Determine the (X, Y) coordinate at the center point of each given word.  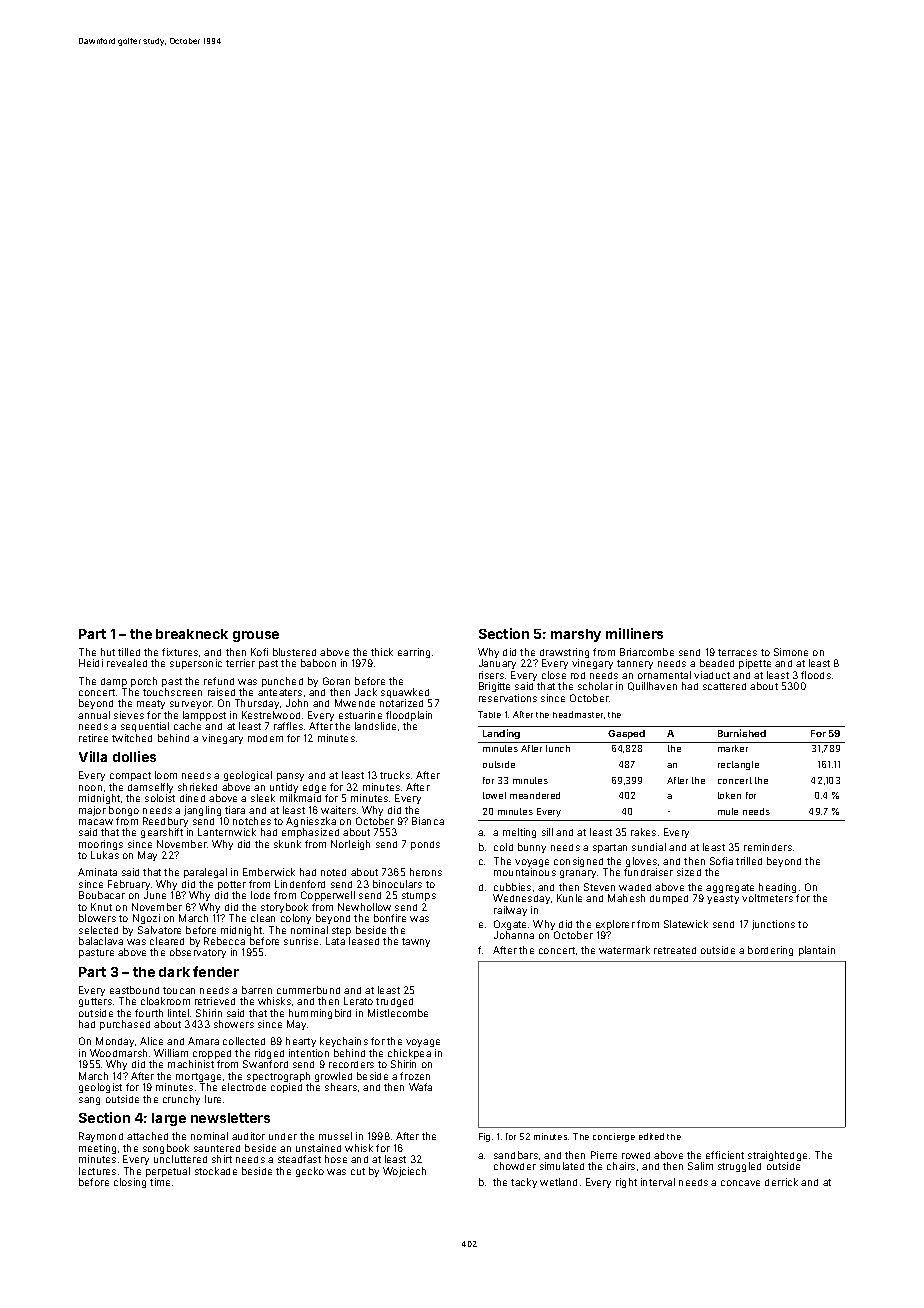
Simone (791, 652)
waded (635, 887)
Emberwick (269, 872)
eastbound (134, 990)
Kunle (569, 898)
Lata (335, 941)
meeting (97, 1149)
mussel (335, 1136)
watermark (624, 950)
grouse (256, 636)
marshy (576, 635)
